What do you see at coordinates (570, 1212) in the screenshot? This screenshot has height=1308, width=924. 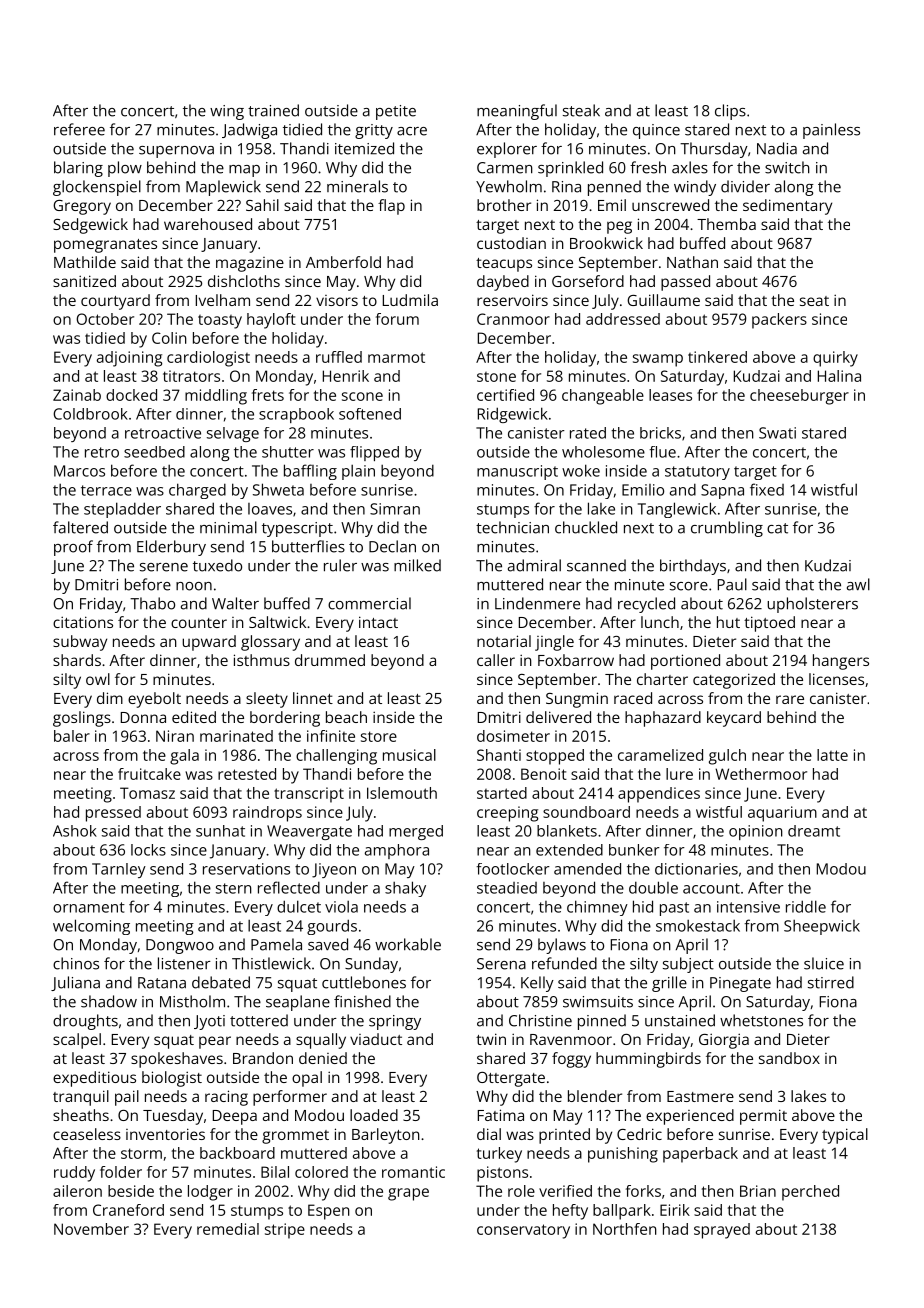 I see `hefty` at bounding box center [570, 1212].
